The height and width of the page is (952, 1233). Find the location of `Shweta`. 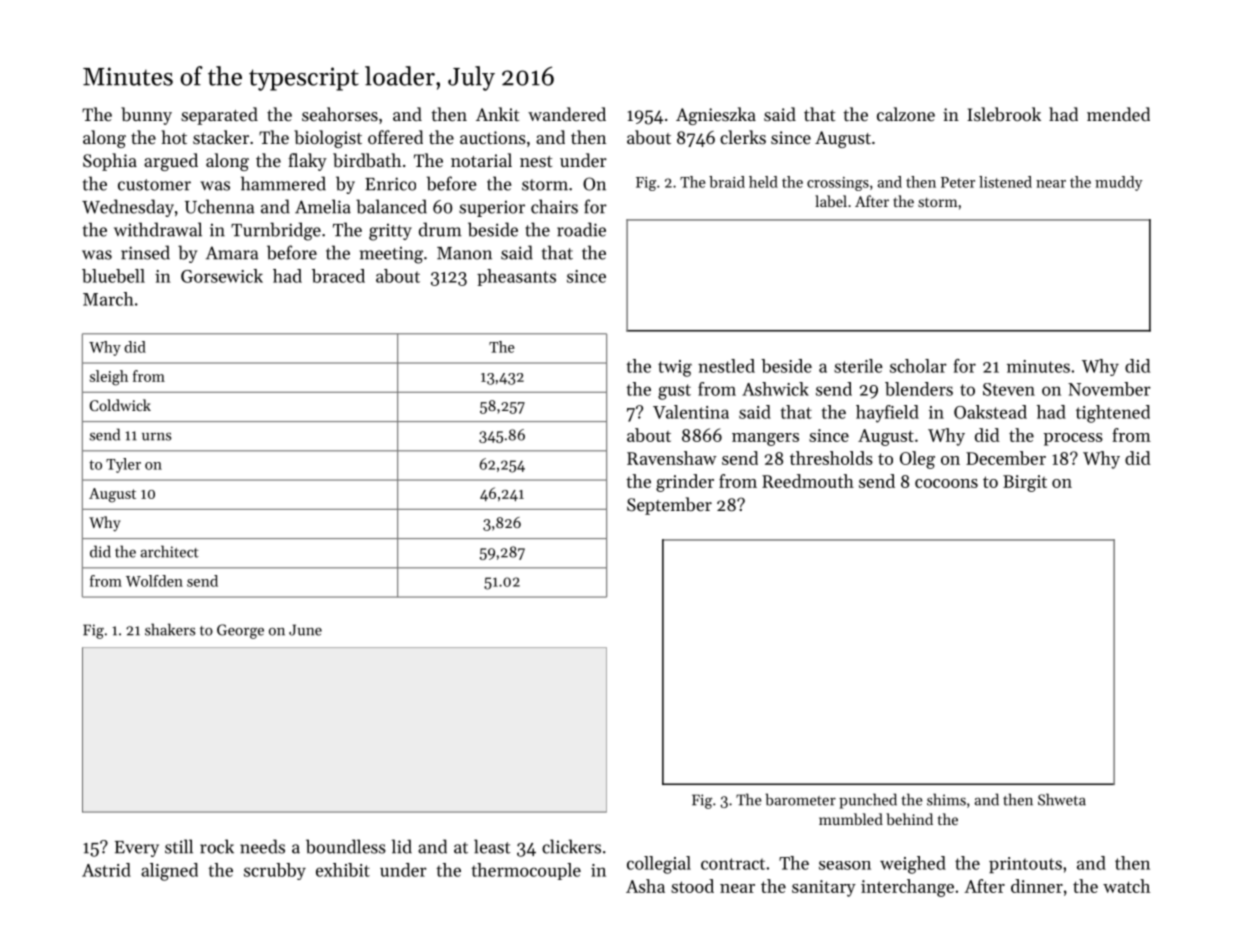

Shweta is located at coordinates (1062, 799).
